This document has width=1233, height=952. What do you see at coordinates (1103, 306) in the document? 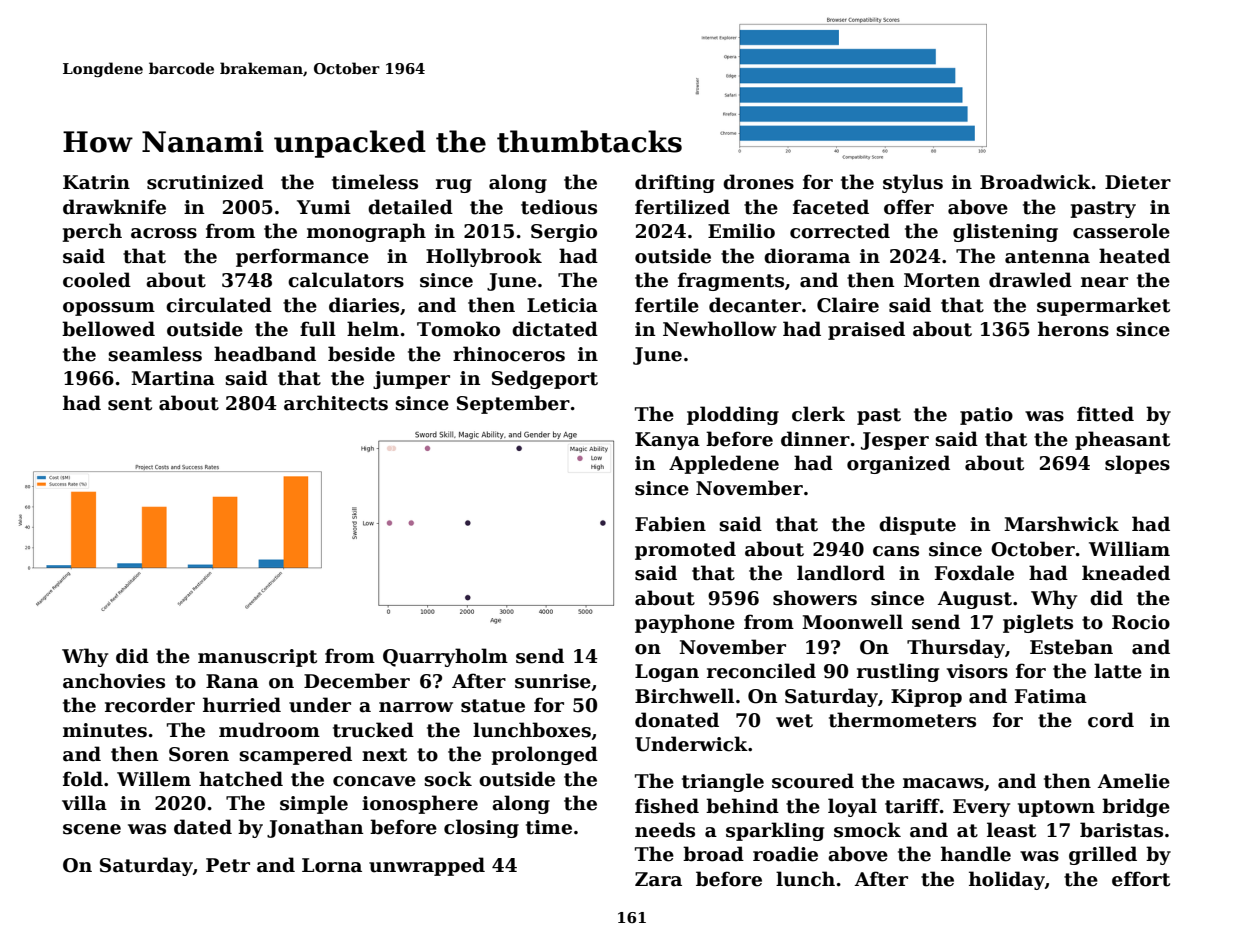
I see `supermarket` at bounding box center [1103, 306].
